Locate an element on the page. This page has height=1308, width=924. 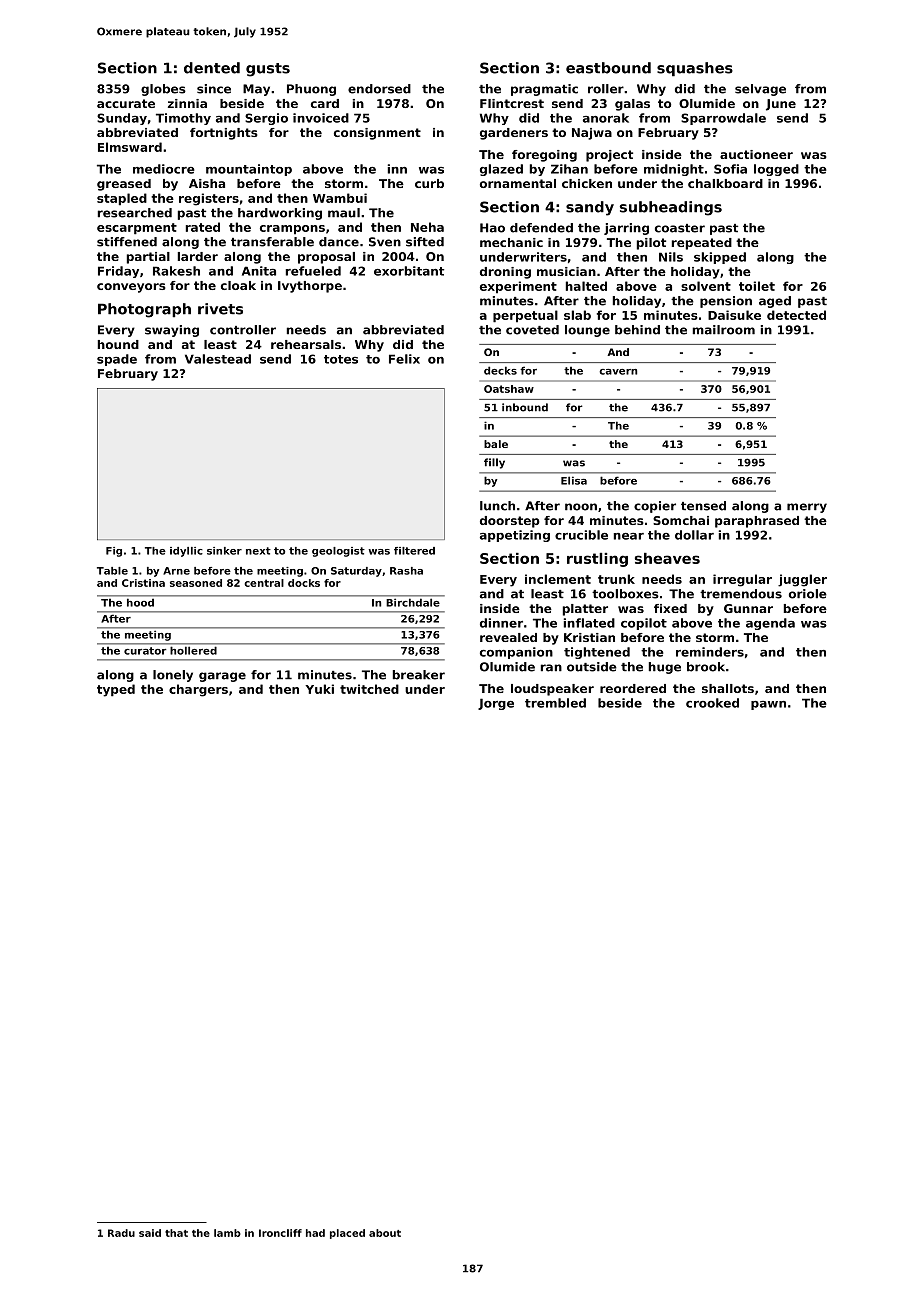
Radu is located at coordinates (121, 1233).
